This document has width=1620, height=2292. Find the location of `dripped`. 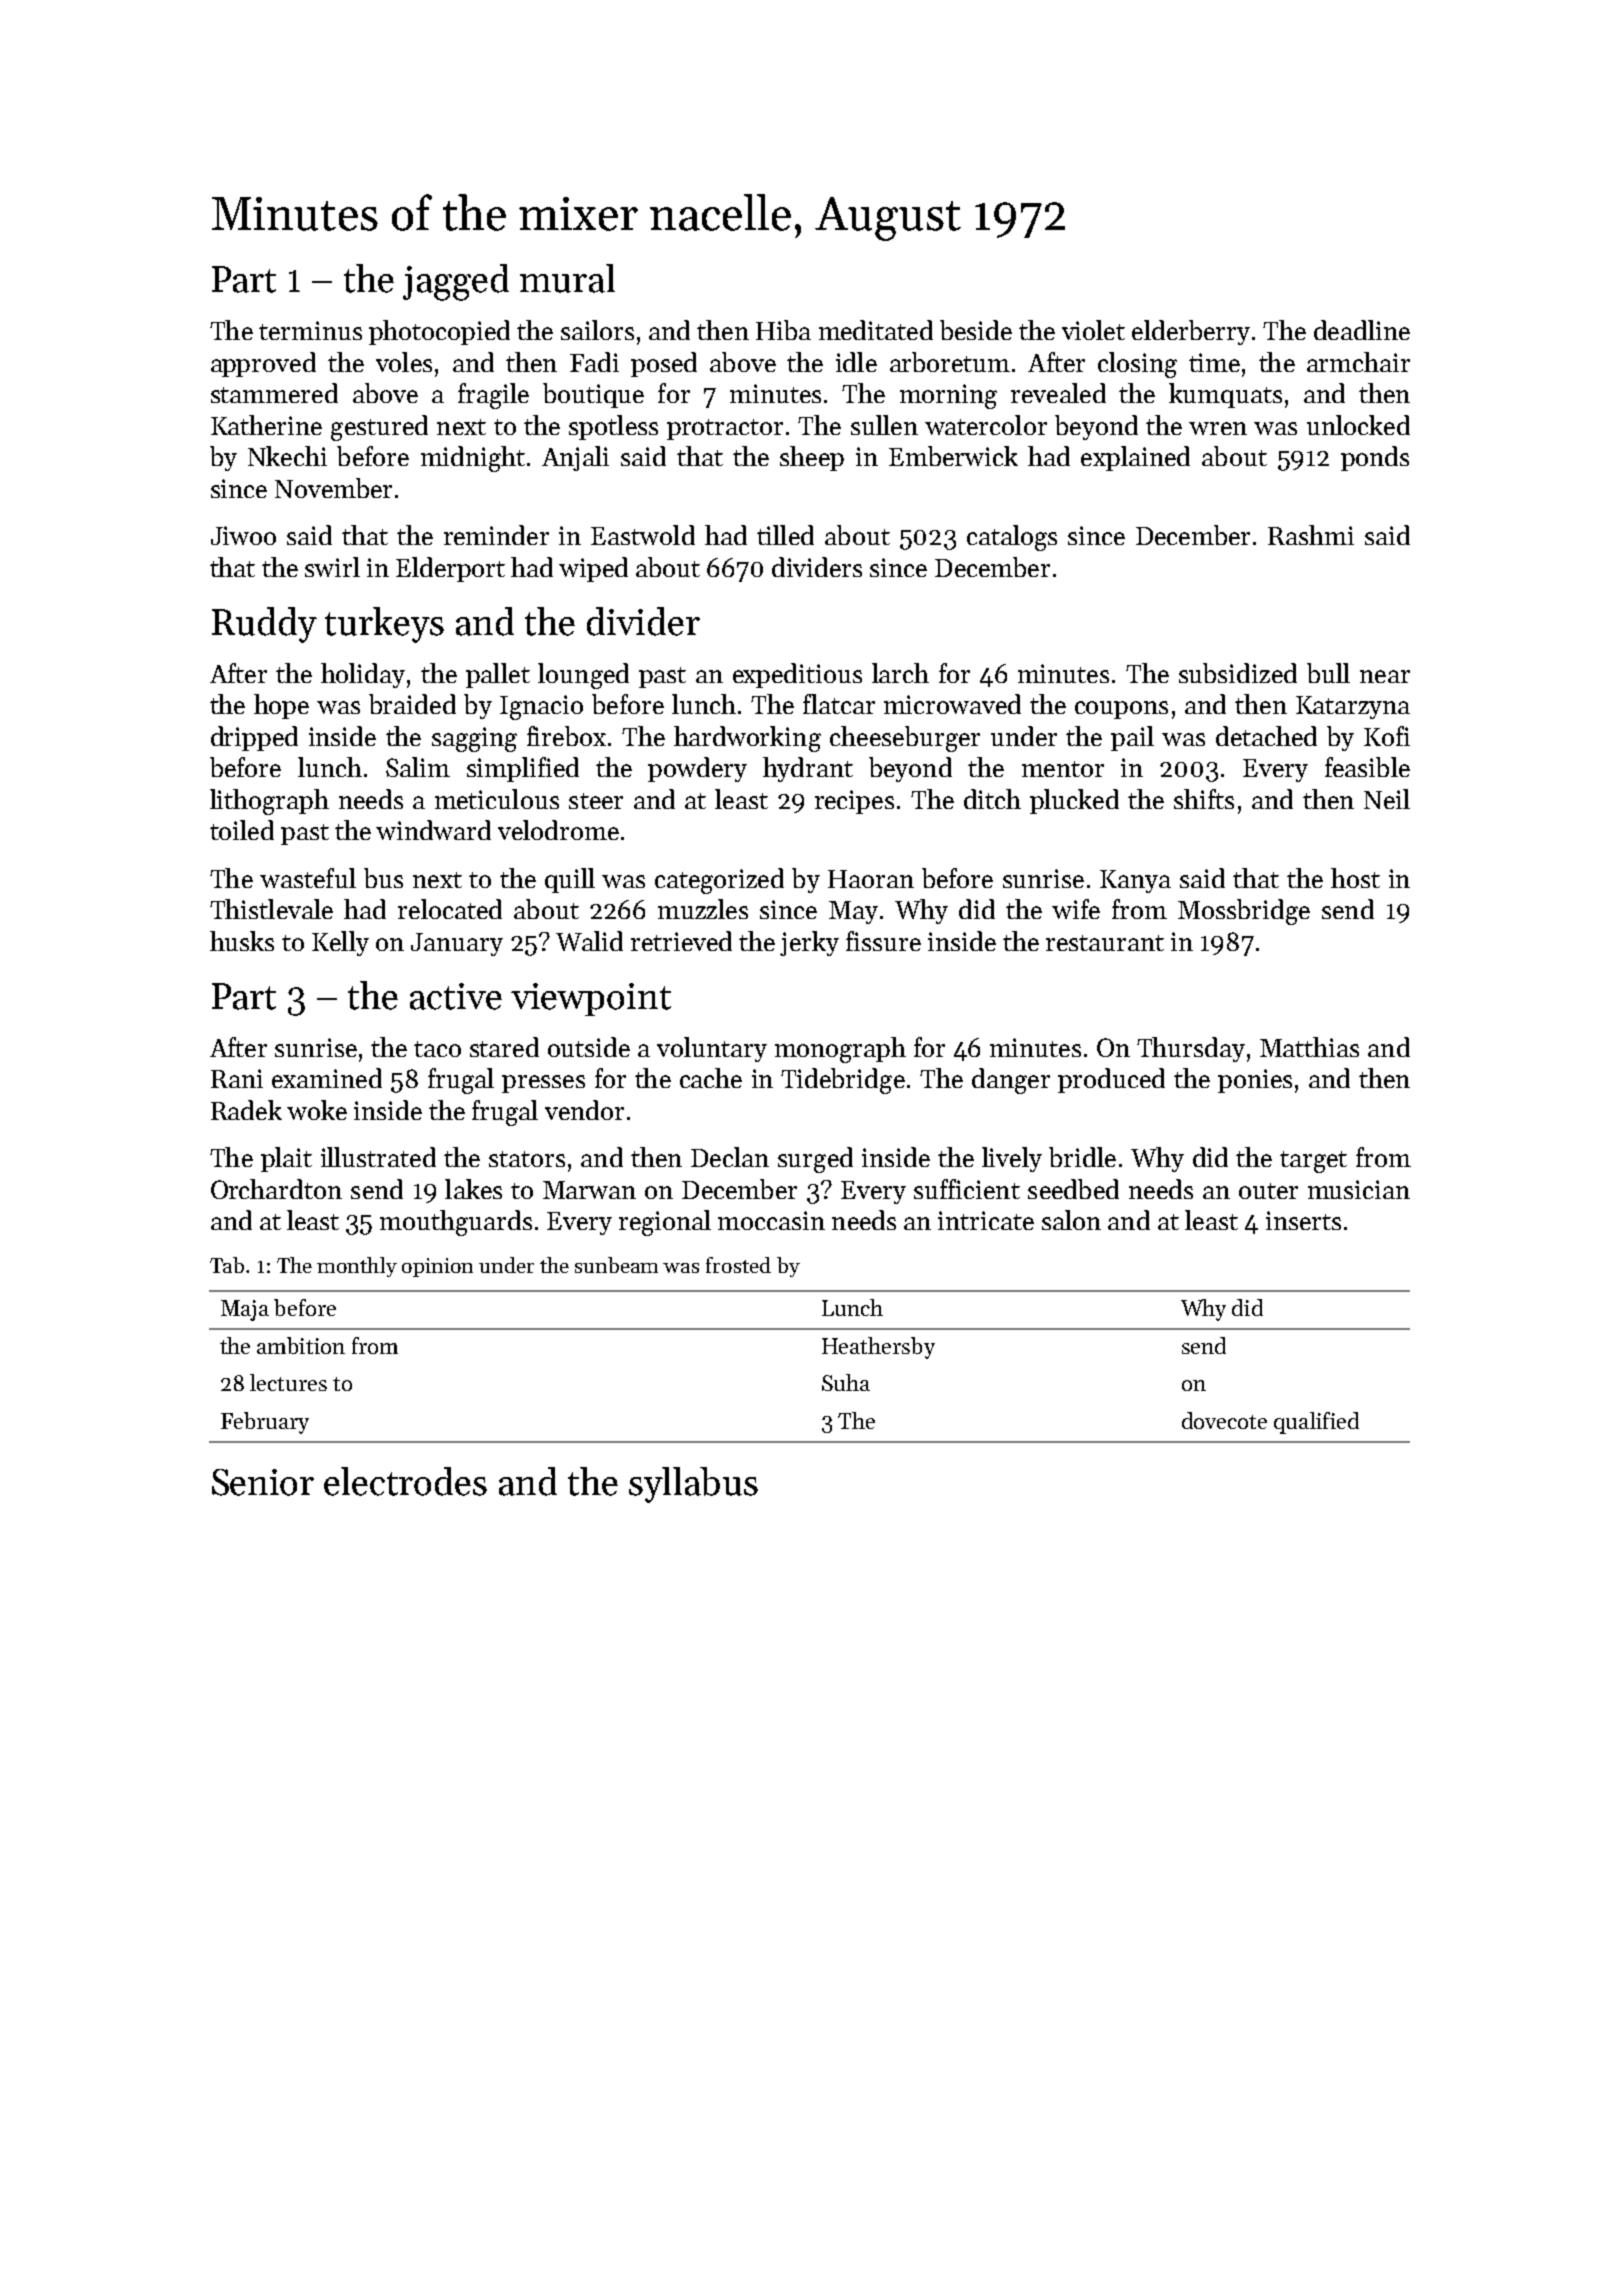

dripped is located at coordinates (254, 738).
